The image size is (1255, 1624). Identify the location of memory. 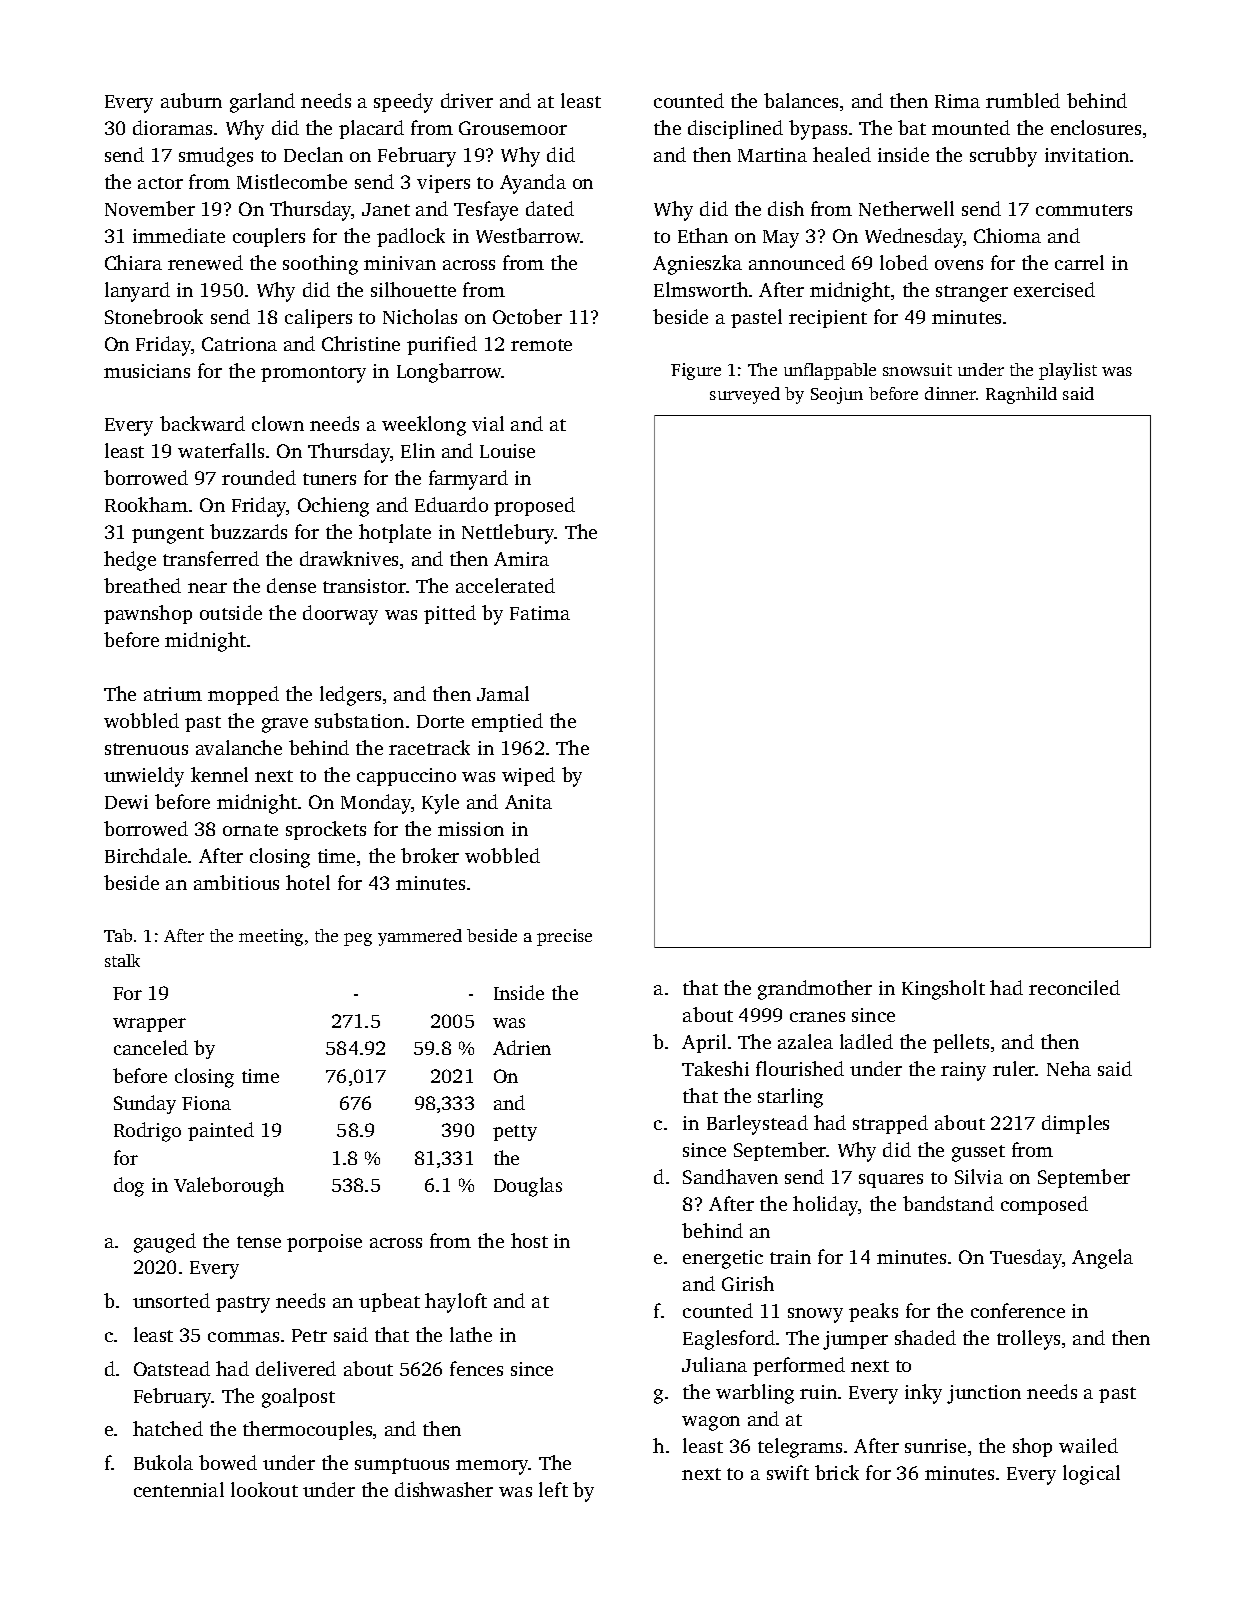
(492, 1467).
